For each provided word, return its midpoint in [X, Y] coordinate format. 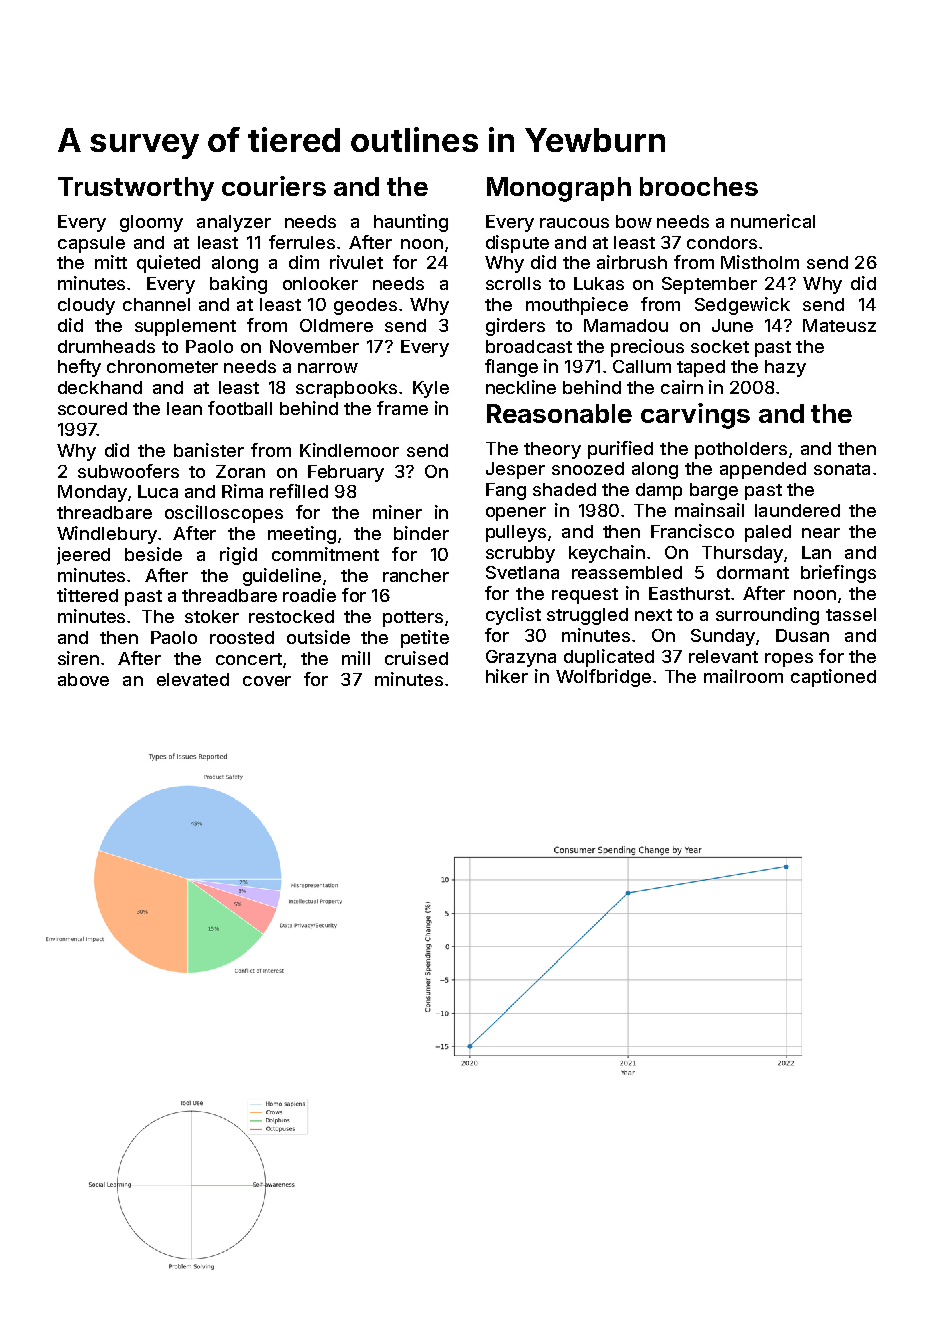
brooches [699, 186]
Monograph [559, 189]
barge [714, 491]
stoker [212, 616]
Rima [242, 491]
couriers [274, 186]
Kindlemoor [349, 450]
